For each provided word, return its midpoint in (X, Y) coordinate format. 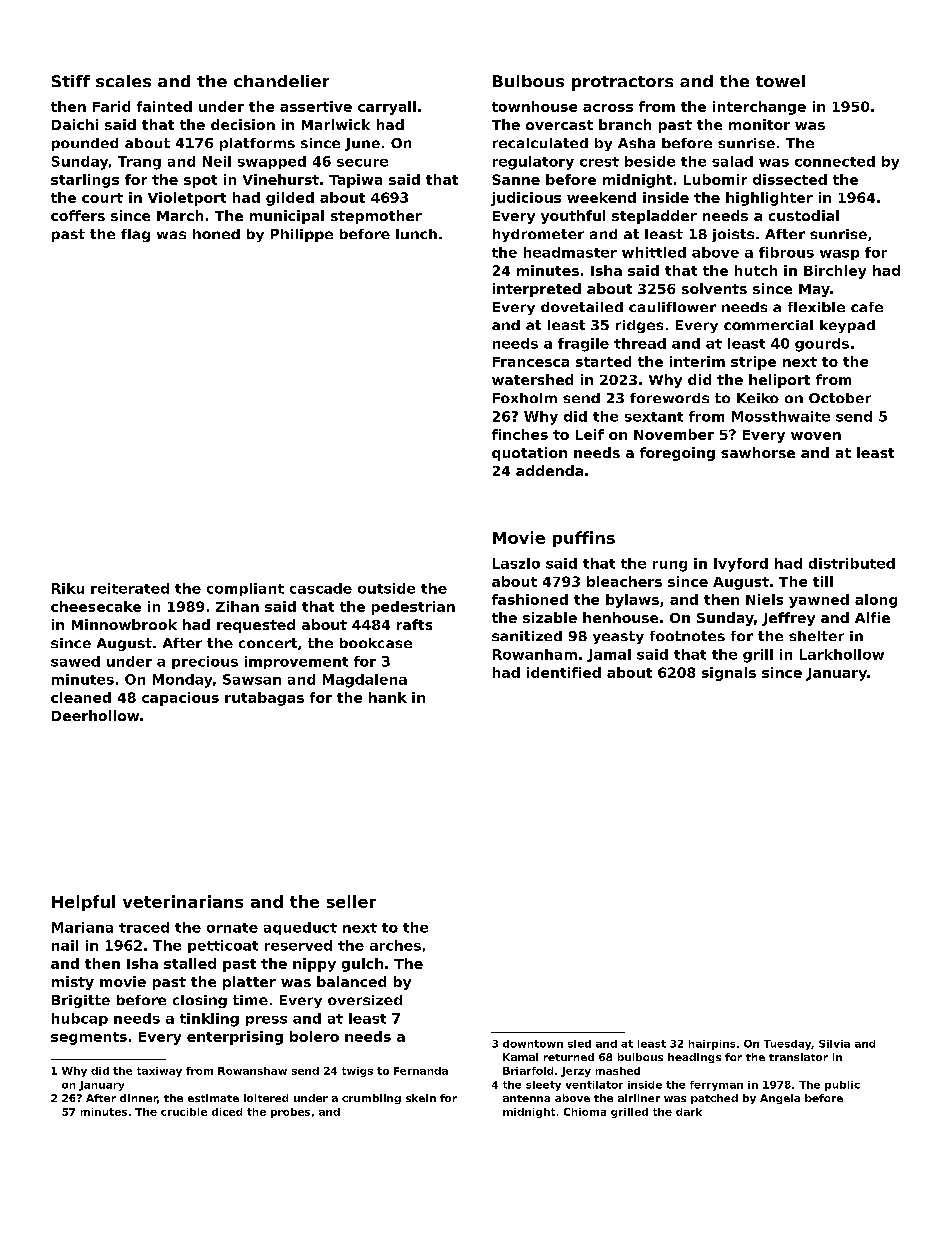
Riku (68, 588)
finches (520, 434)
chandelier (281, 81)
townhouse (534, 106)
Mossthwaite (781, 416)
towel (780, 81)
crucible (184, 1112)
